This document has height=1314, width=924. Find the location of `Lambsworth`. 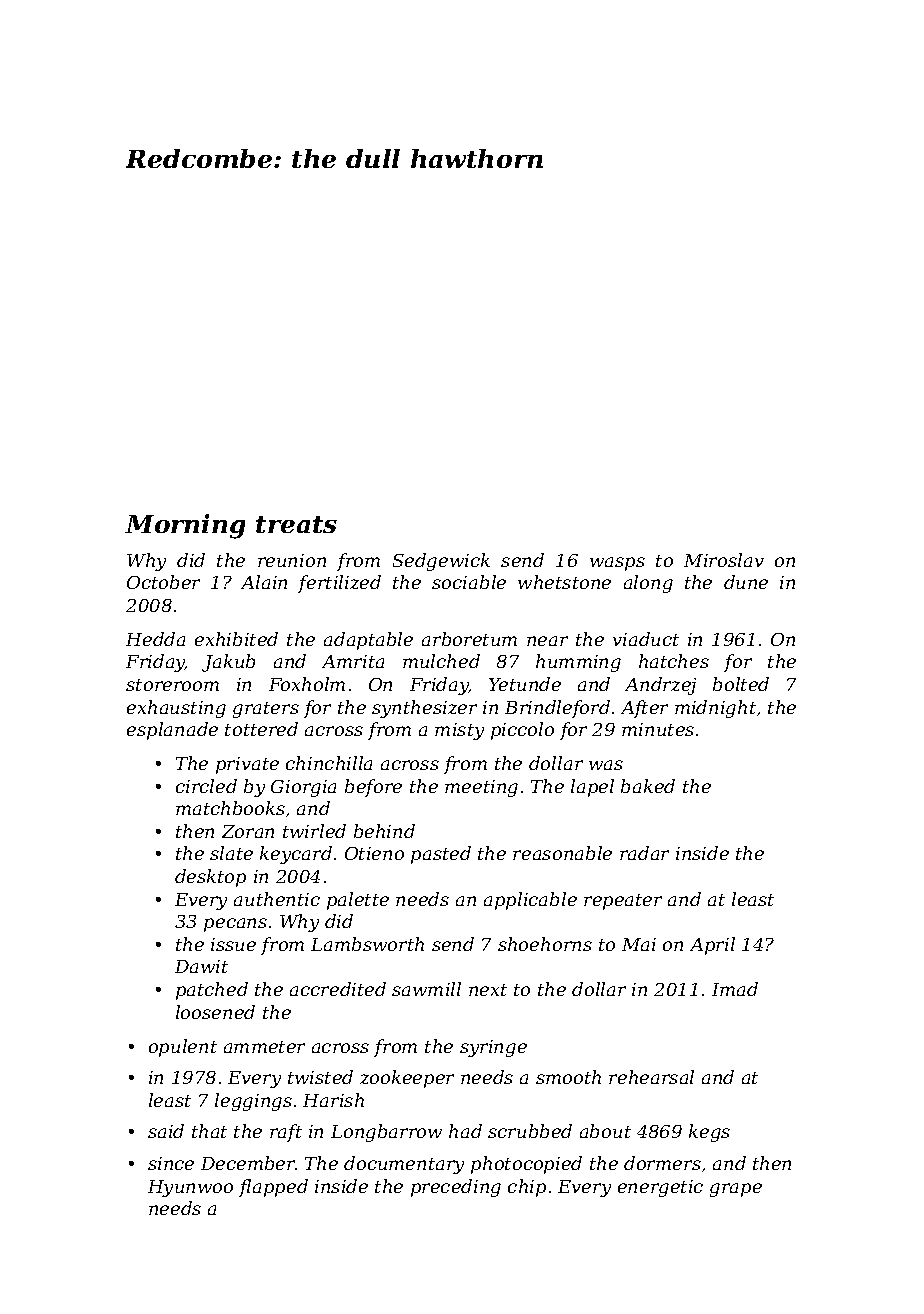

Lambsworth is located at coordinates (367, 944).
